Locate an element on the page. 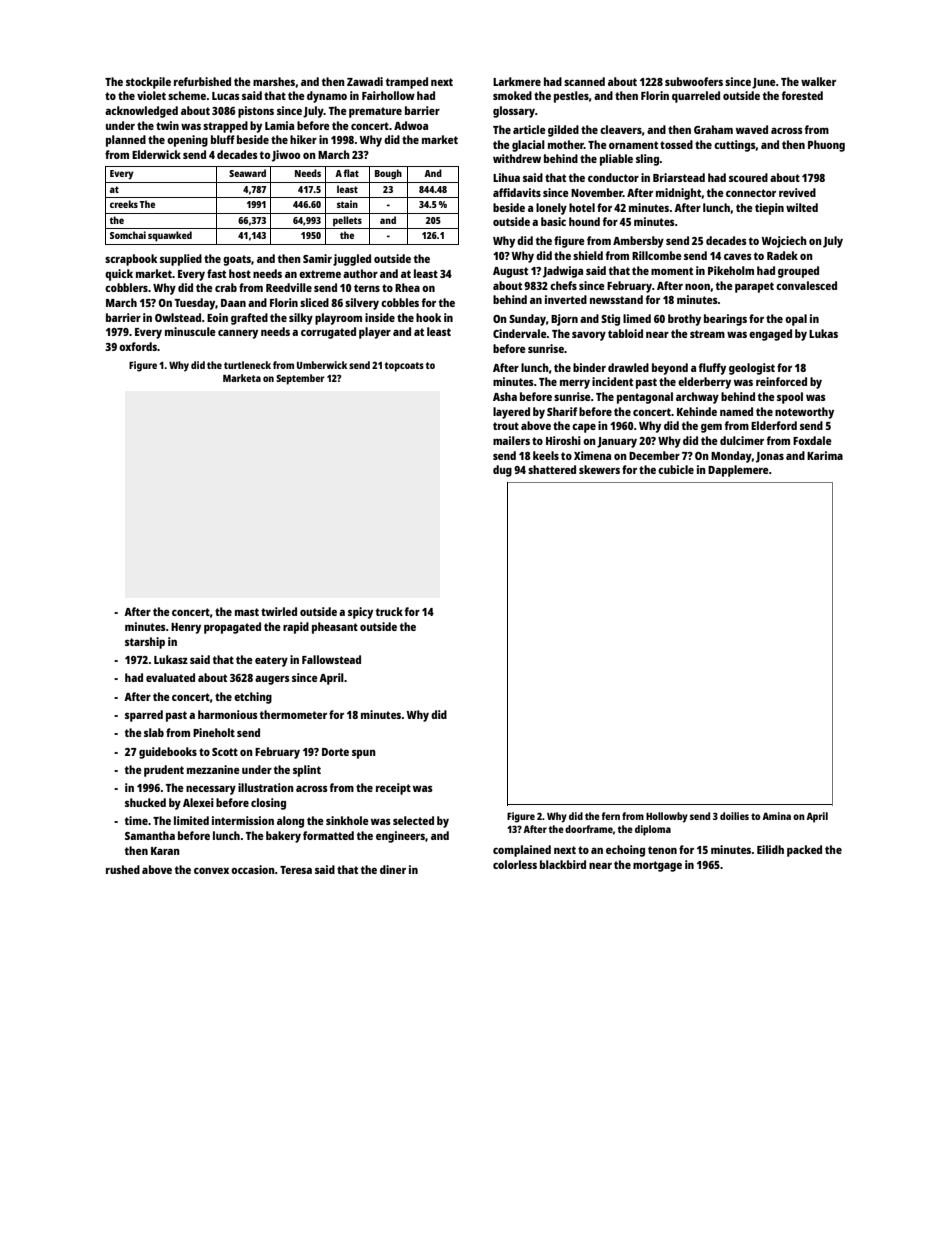 Image resolution: width=952 pixels, height=1233 pixels. Elderwick is located at coordinates (156, 154).
